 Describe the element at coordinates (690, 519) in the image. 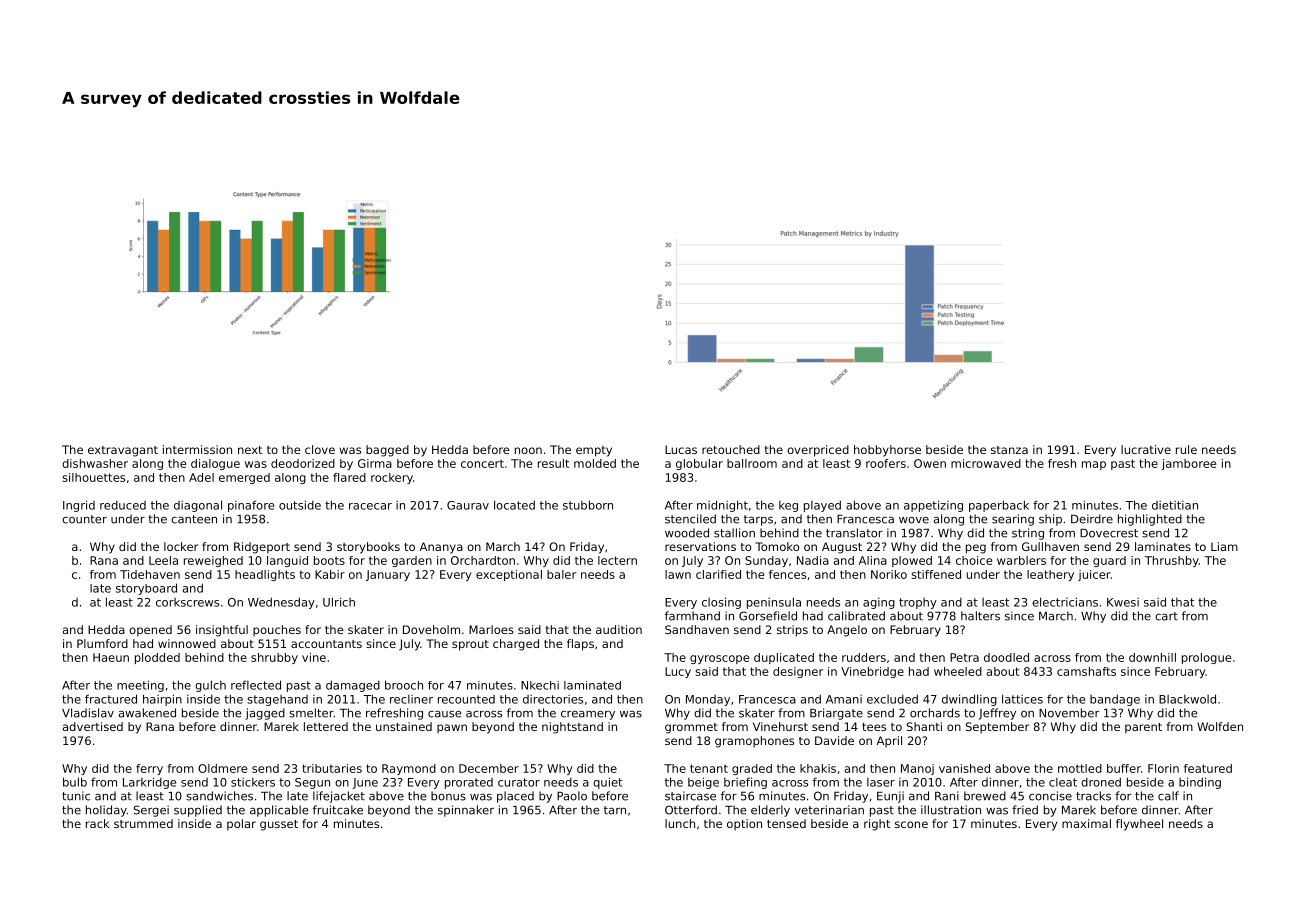

I see `stenciled` at that location.
